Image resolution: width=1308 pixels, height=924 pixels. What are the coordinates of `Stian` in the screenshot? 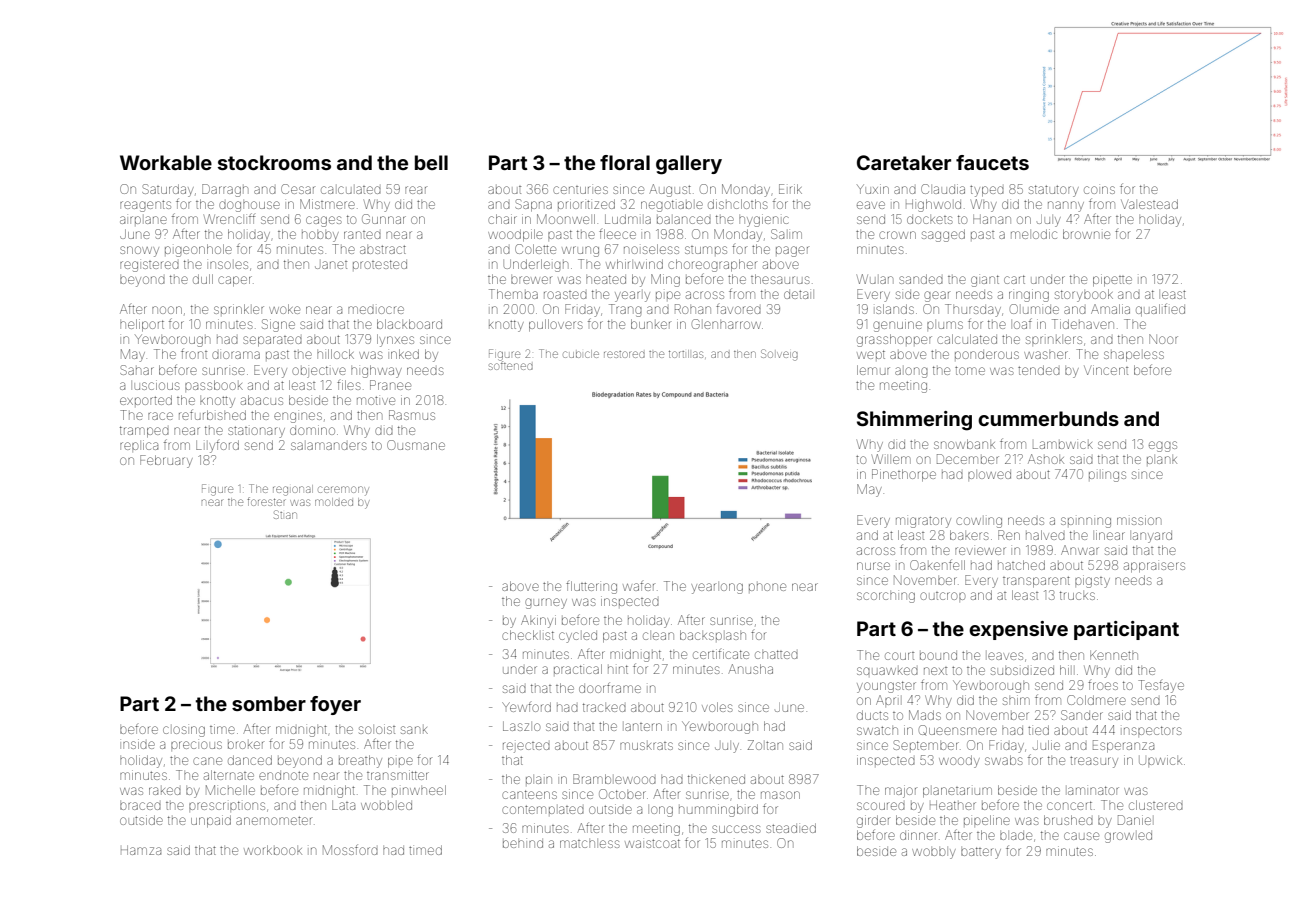 It's located at (285, 514).
